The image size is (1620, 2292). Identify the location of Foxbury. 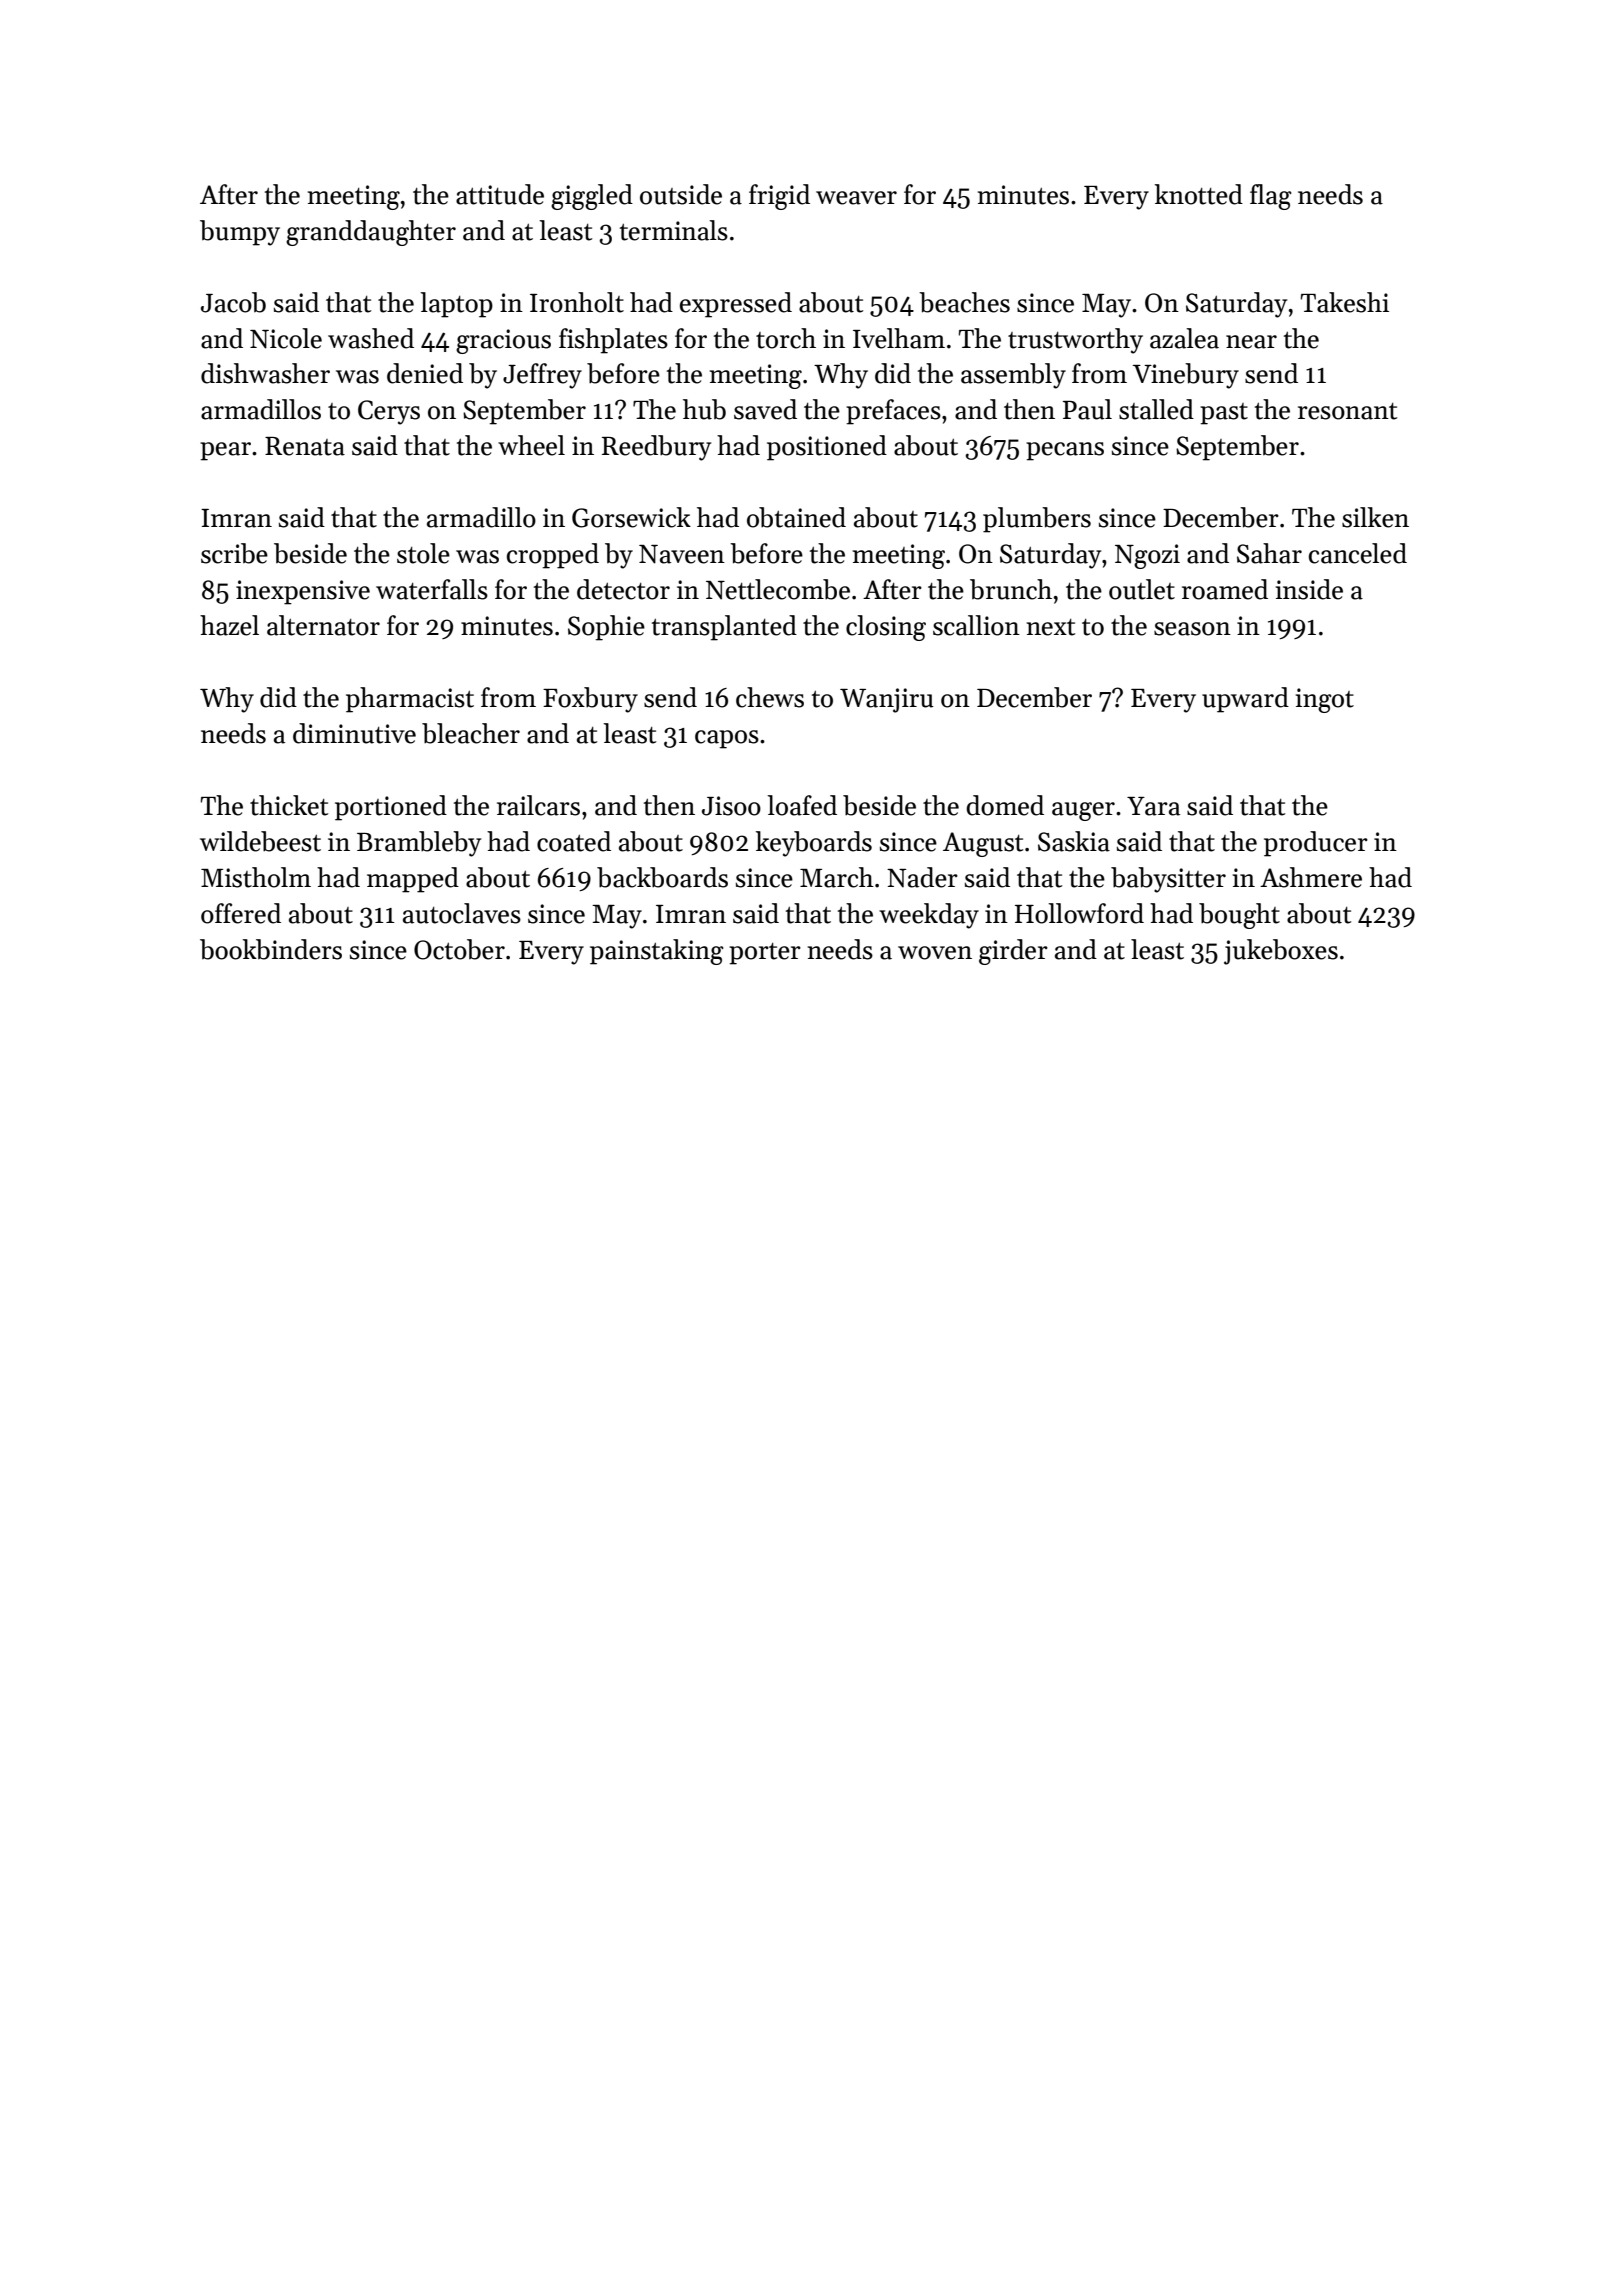
(590, 700).
